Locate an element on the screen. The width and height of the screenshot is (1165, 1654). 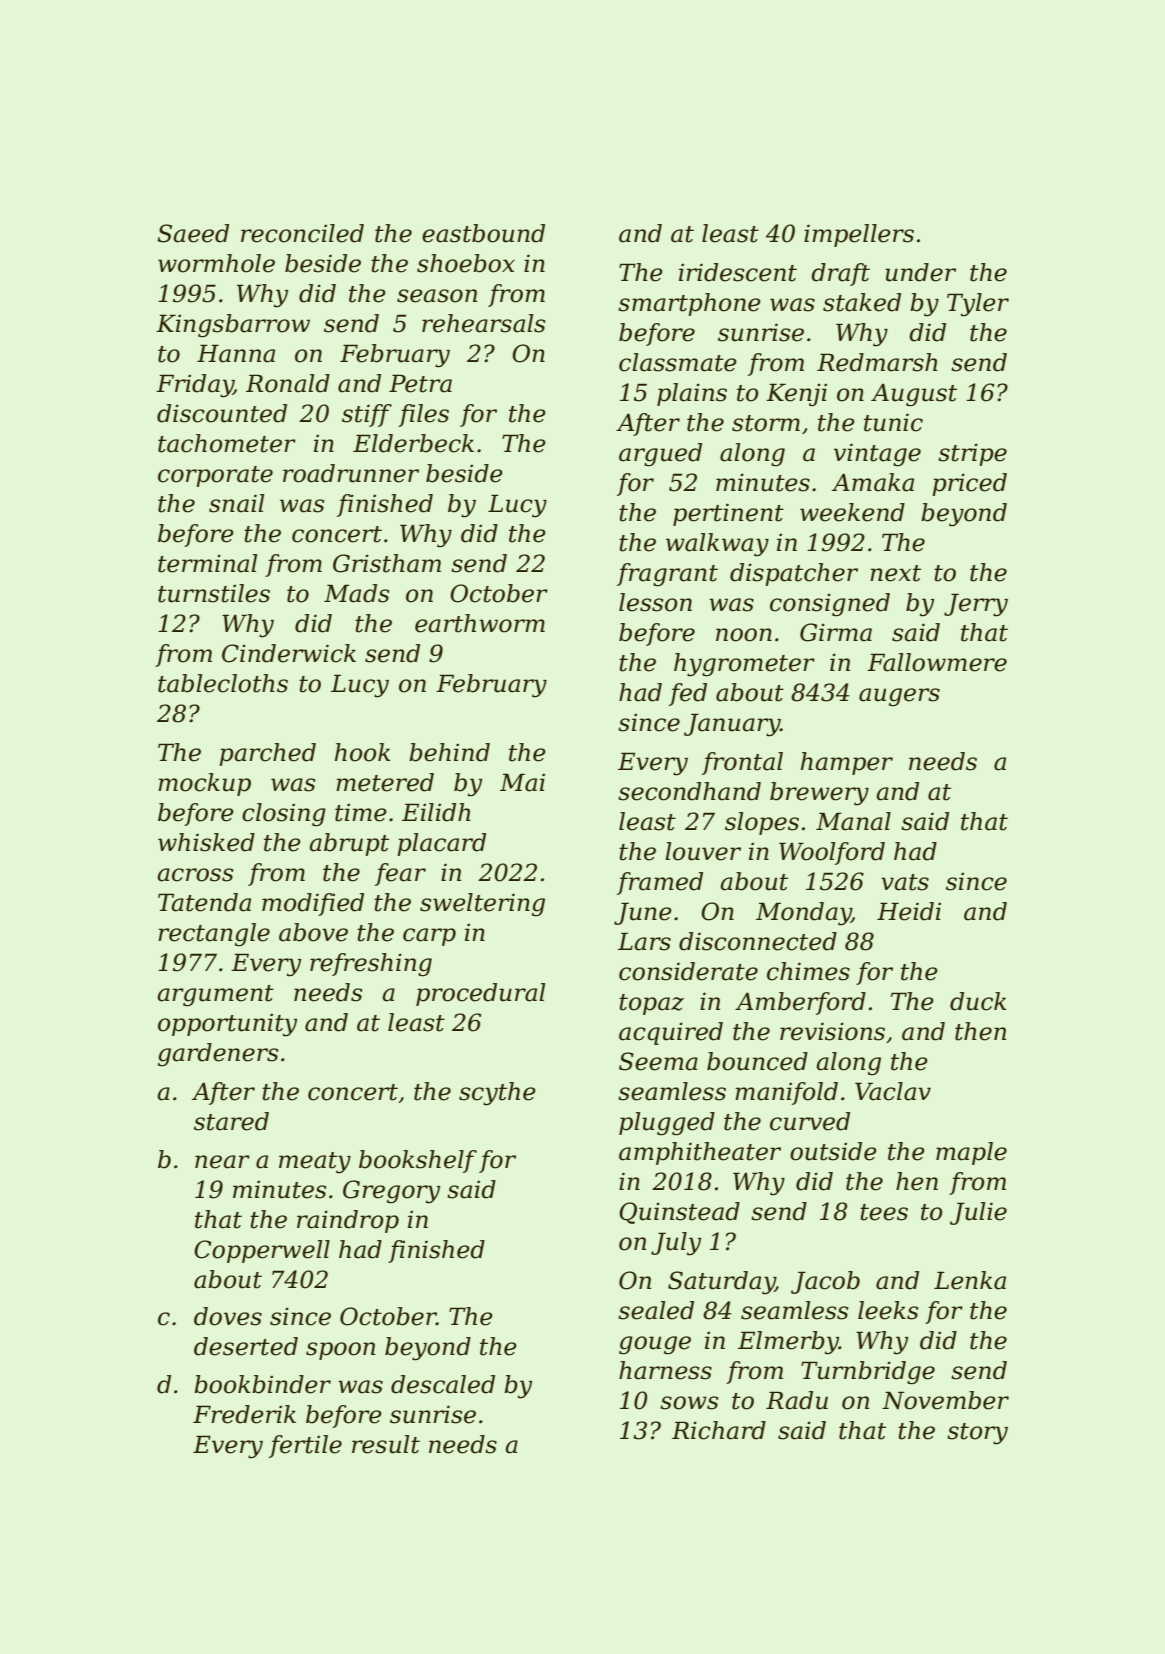
Frederik is located at coordinates (244, 1414).
